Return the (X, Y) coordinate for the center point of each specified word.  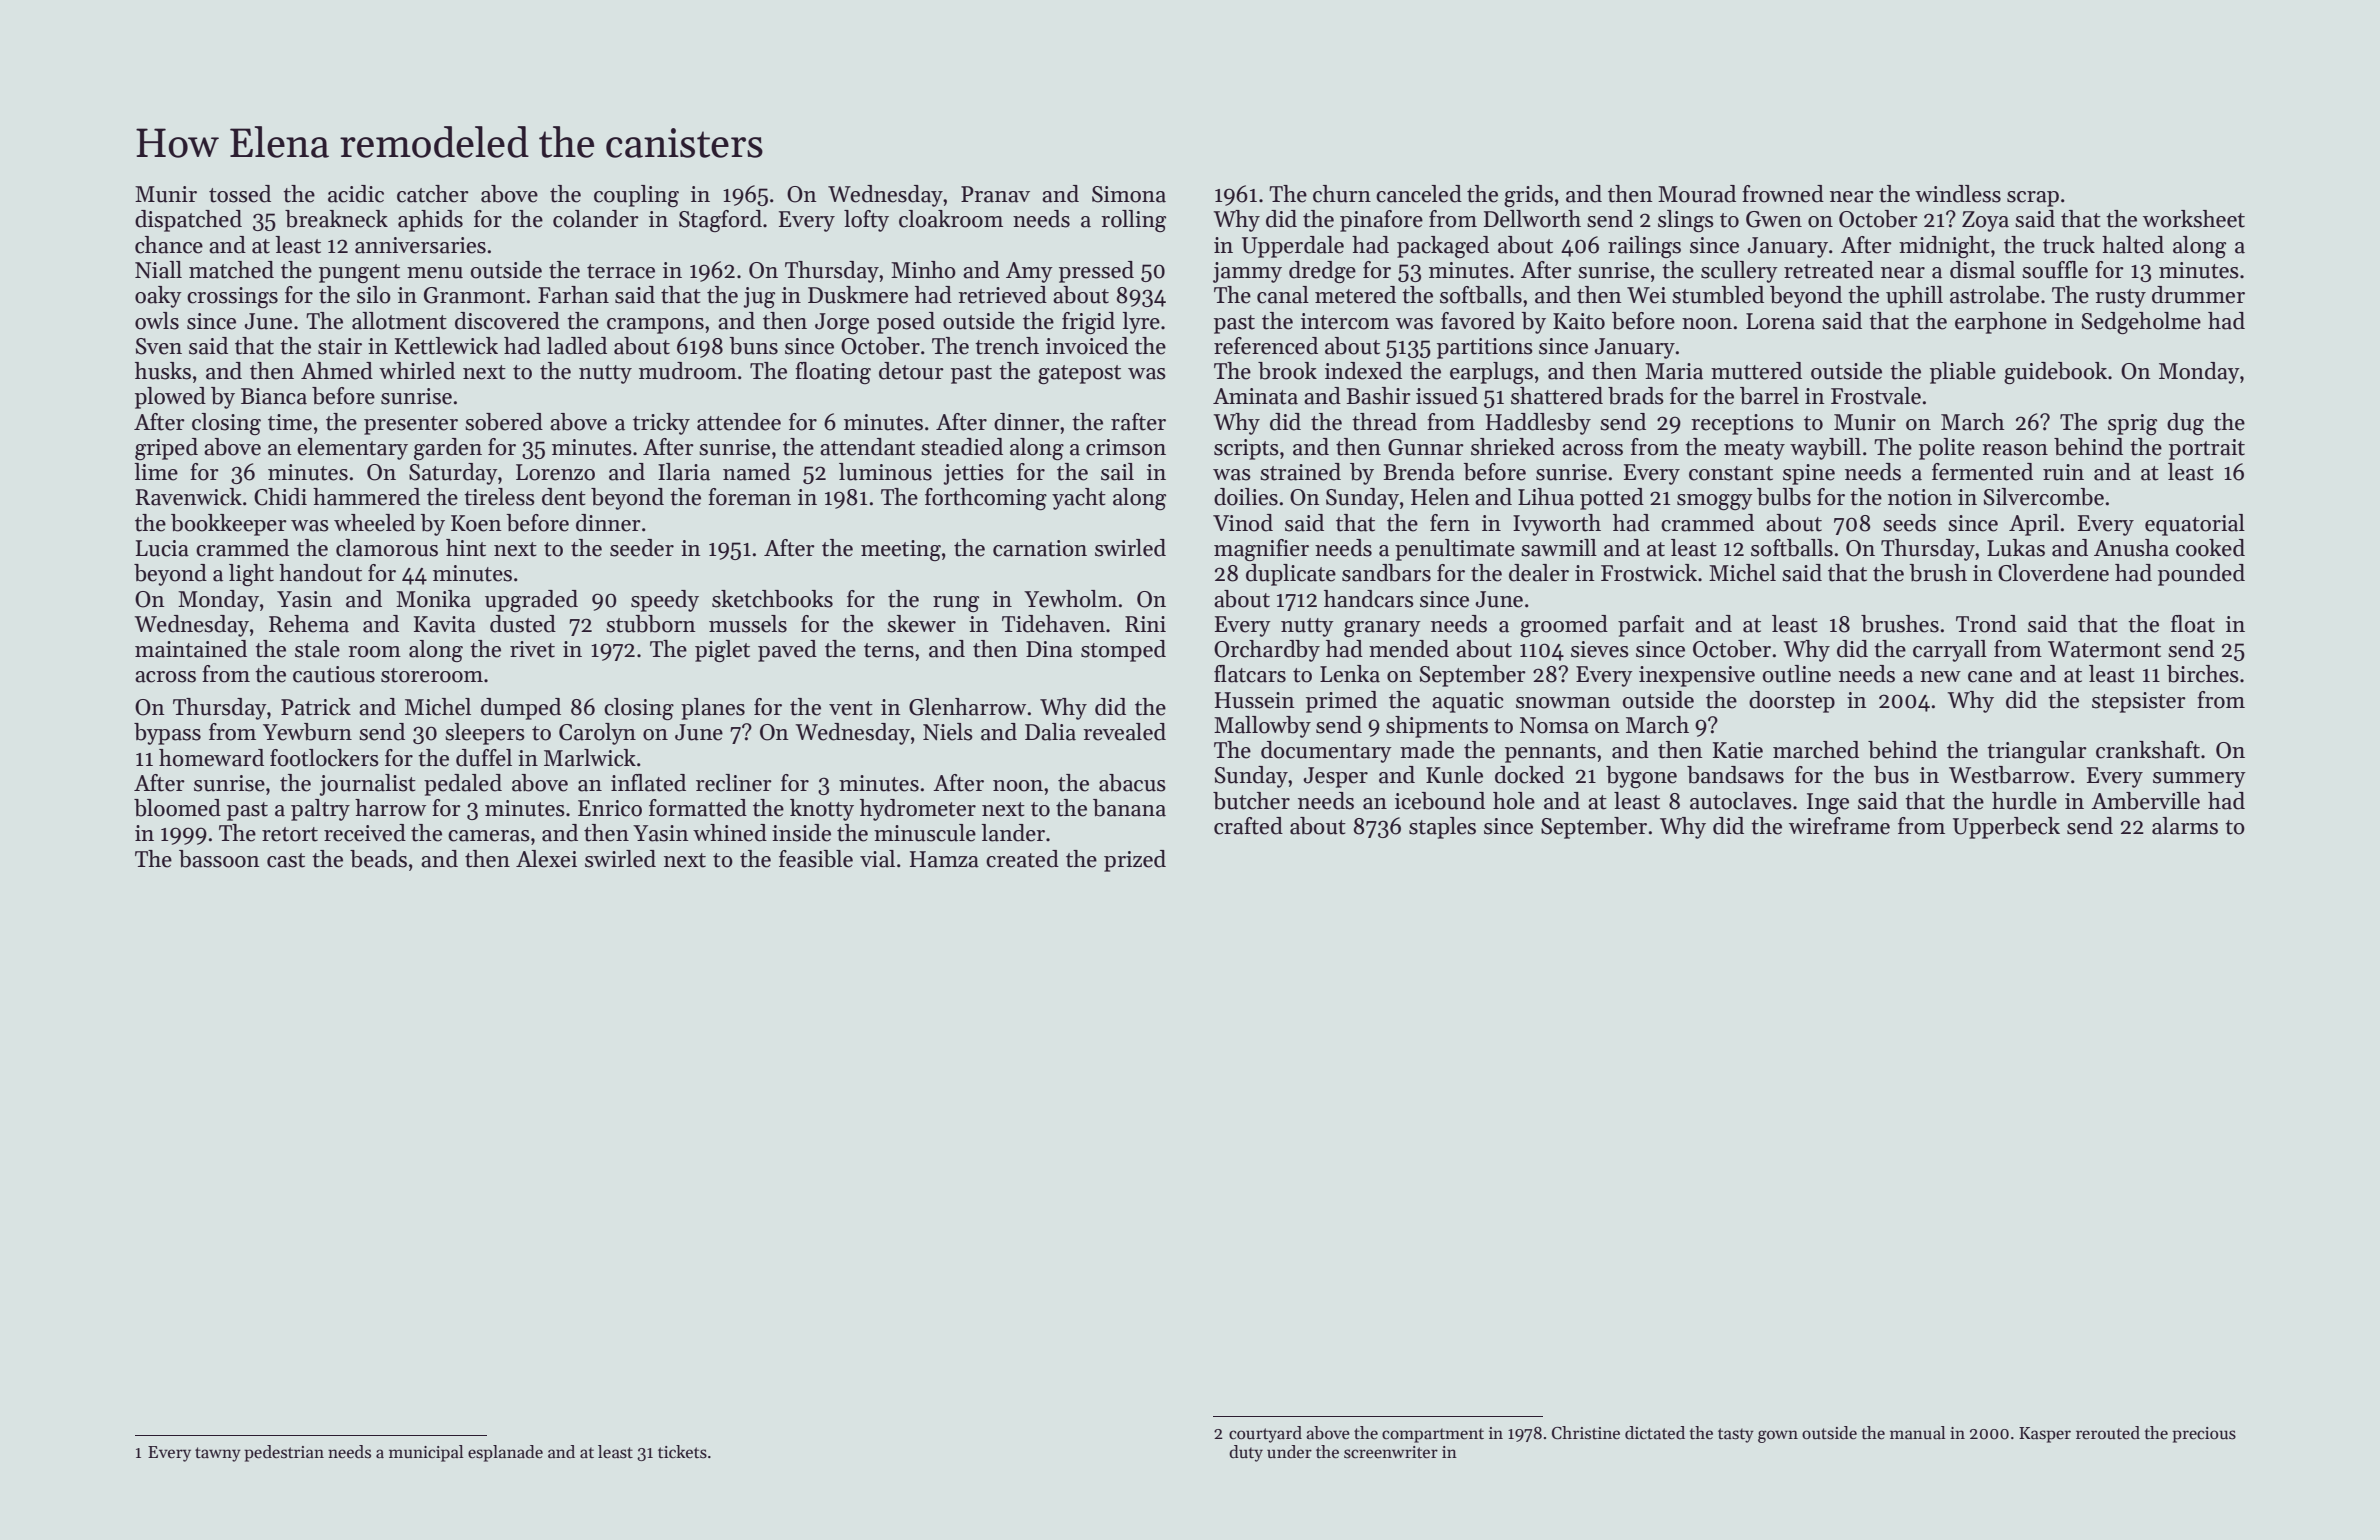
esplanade (505, 1453)
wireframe (1839, 826)
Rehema (309, 624)
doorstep (1792, 702)
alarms (2185, 826)
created (1022, 859)
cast (286, 860)
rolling (1133, 221)
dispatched (188, 221)
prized (1135, 861)
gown (1778, 1436)
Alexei (546, 859)
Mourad (1697, 194)
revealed (1124, 732)
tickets (682, 1452)
